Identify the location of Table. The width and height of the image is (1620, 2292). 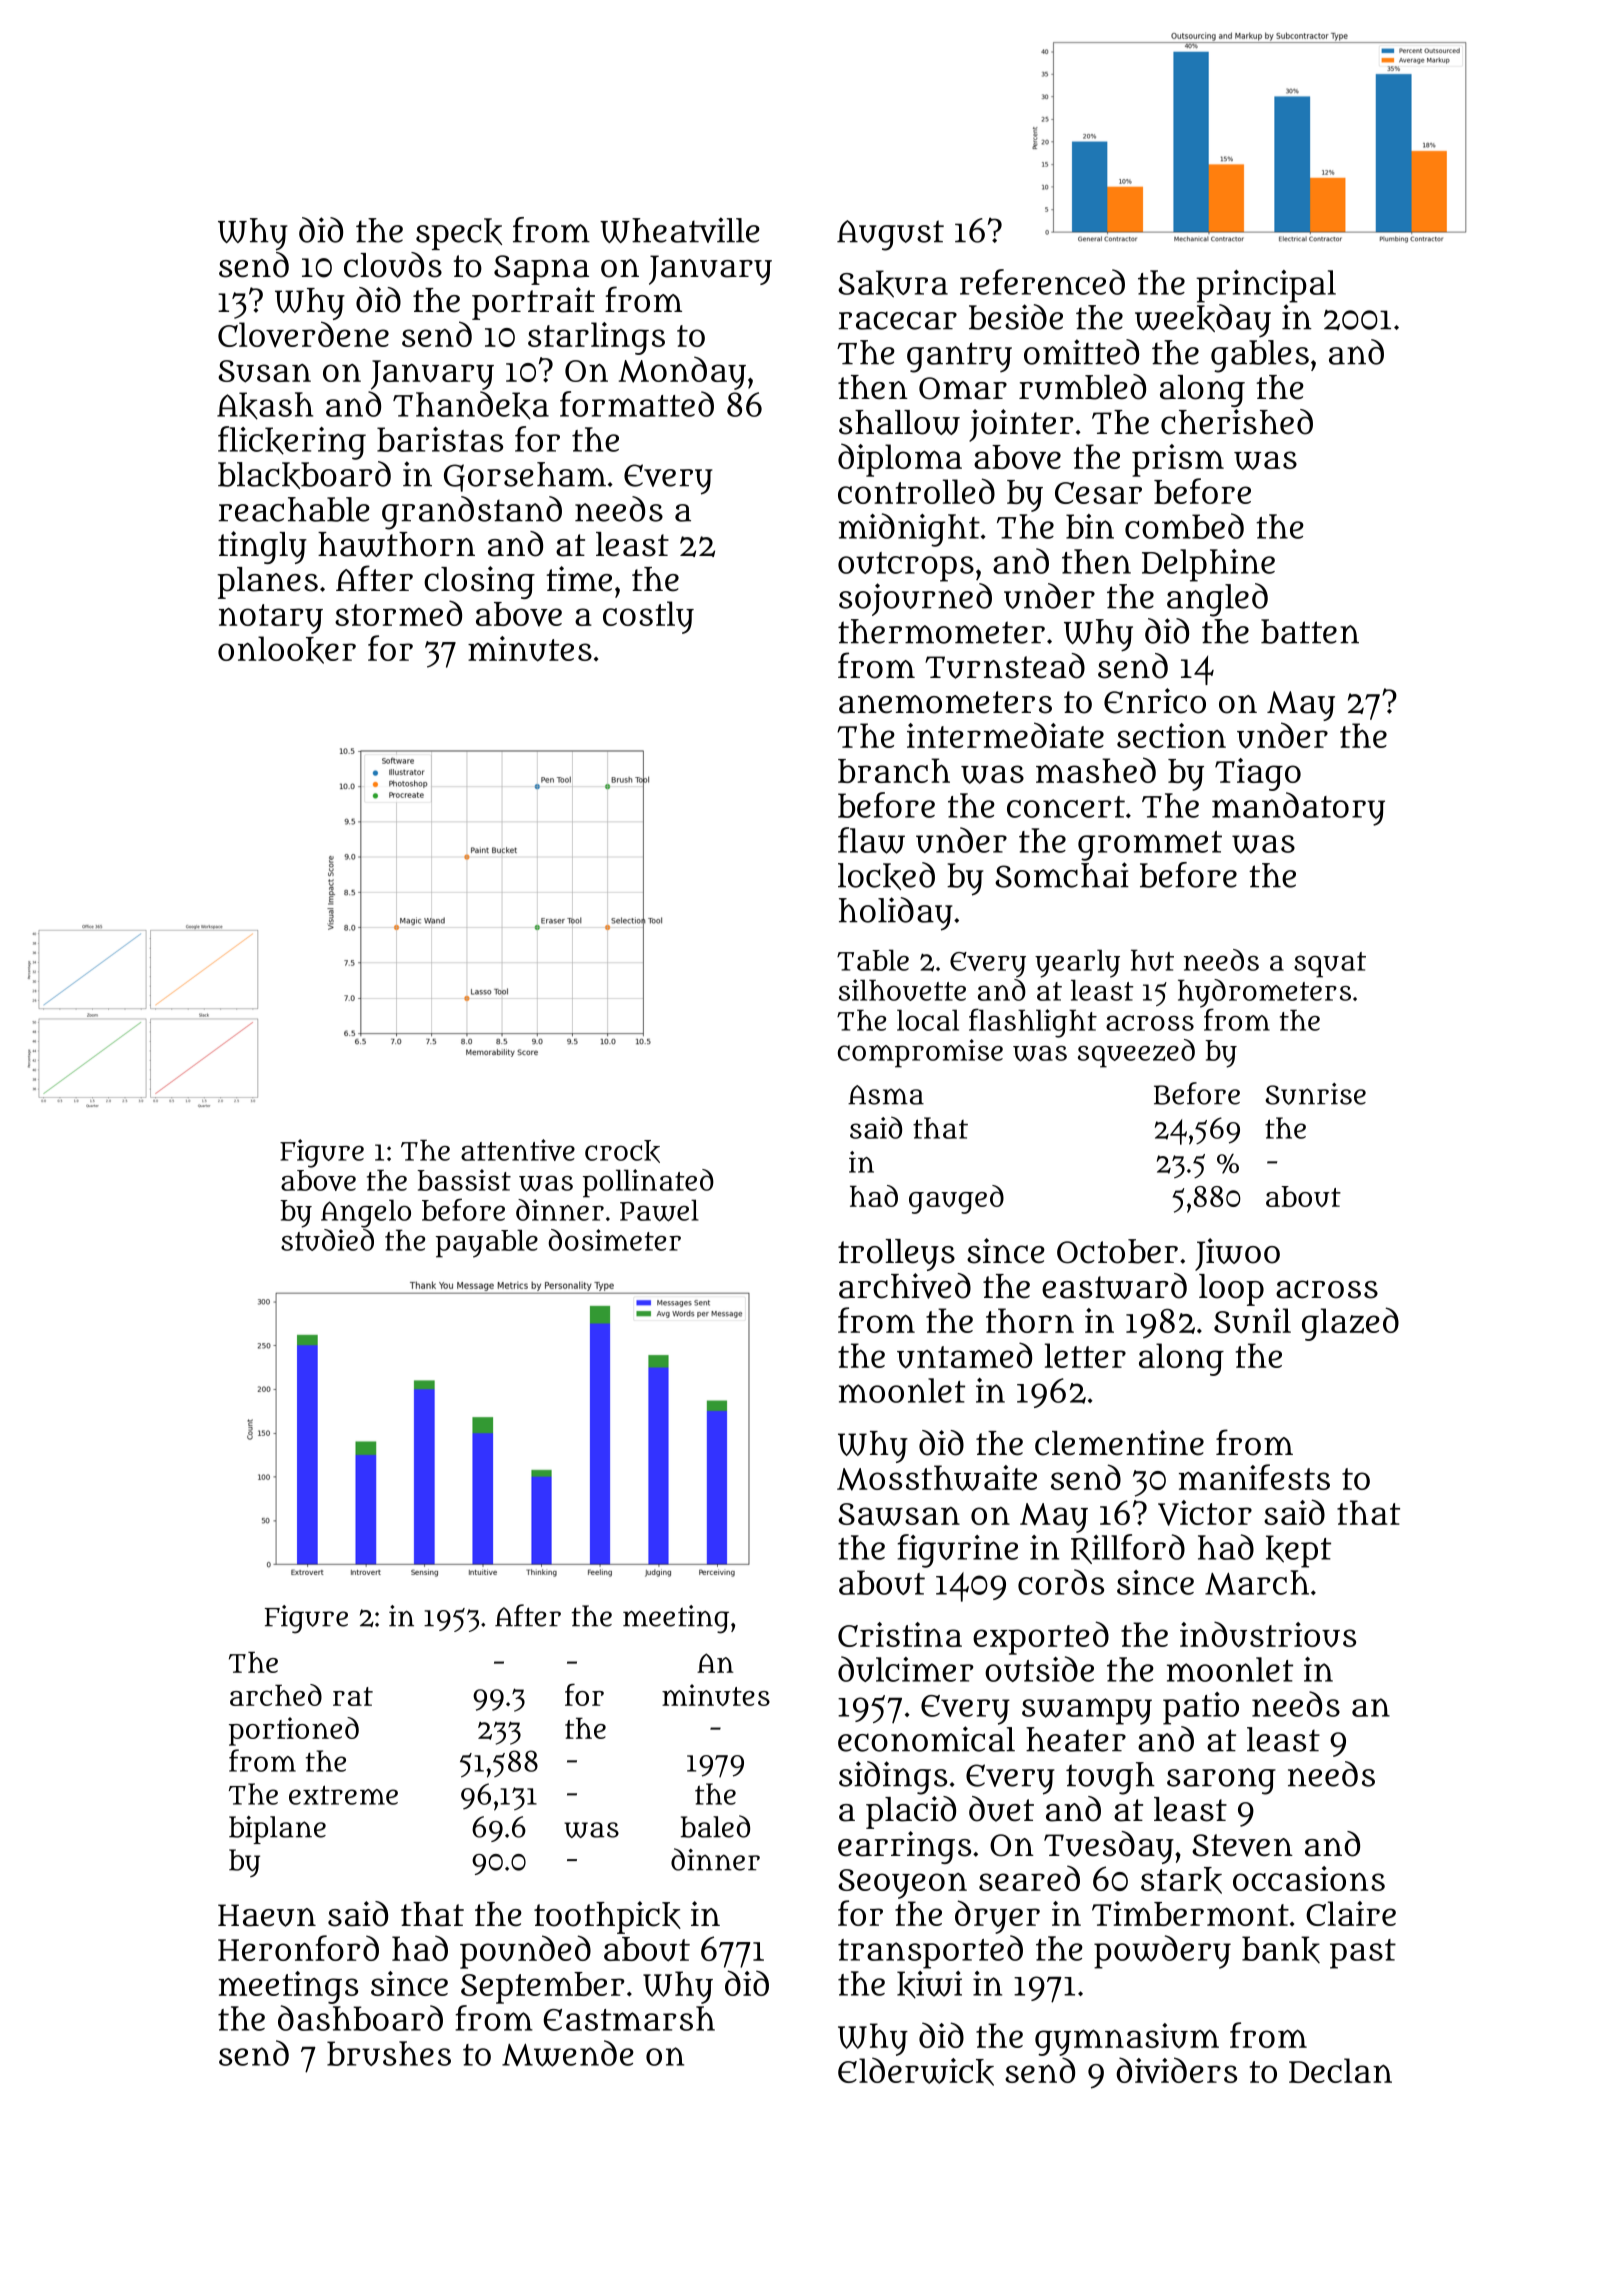
(873, 960).
